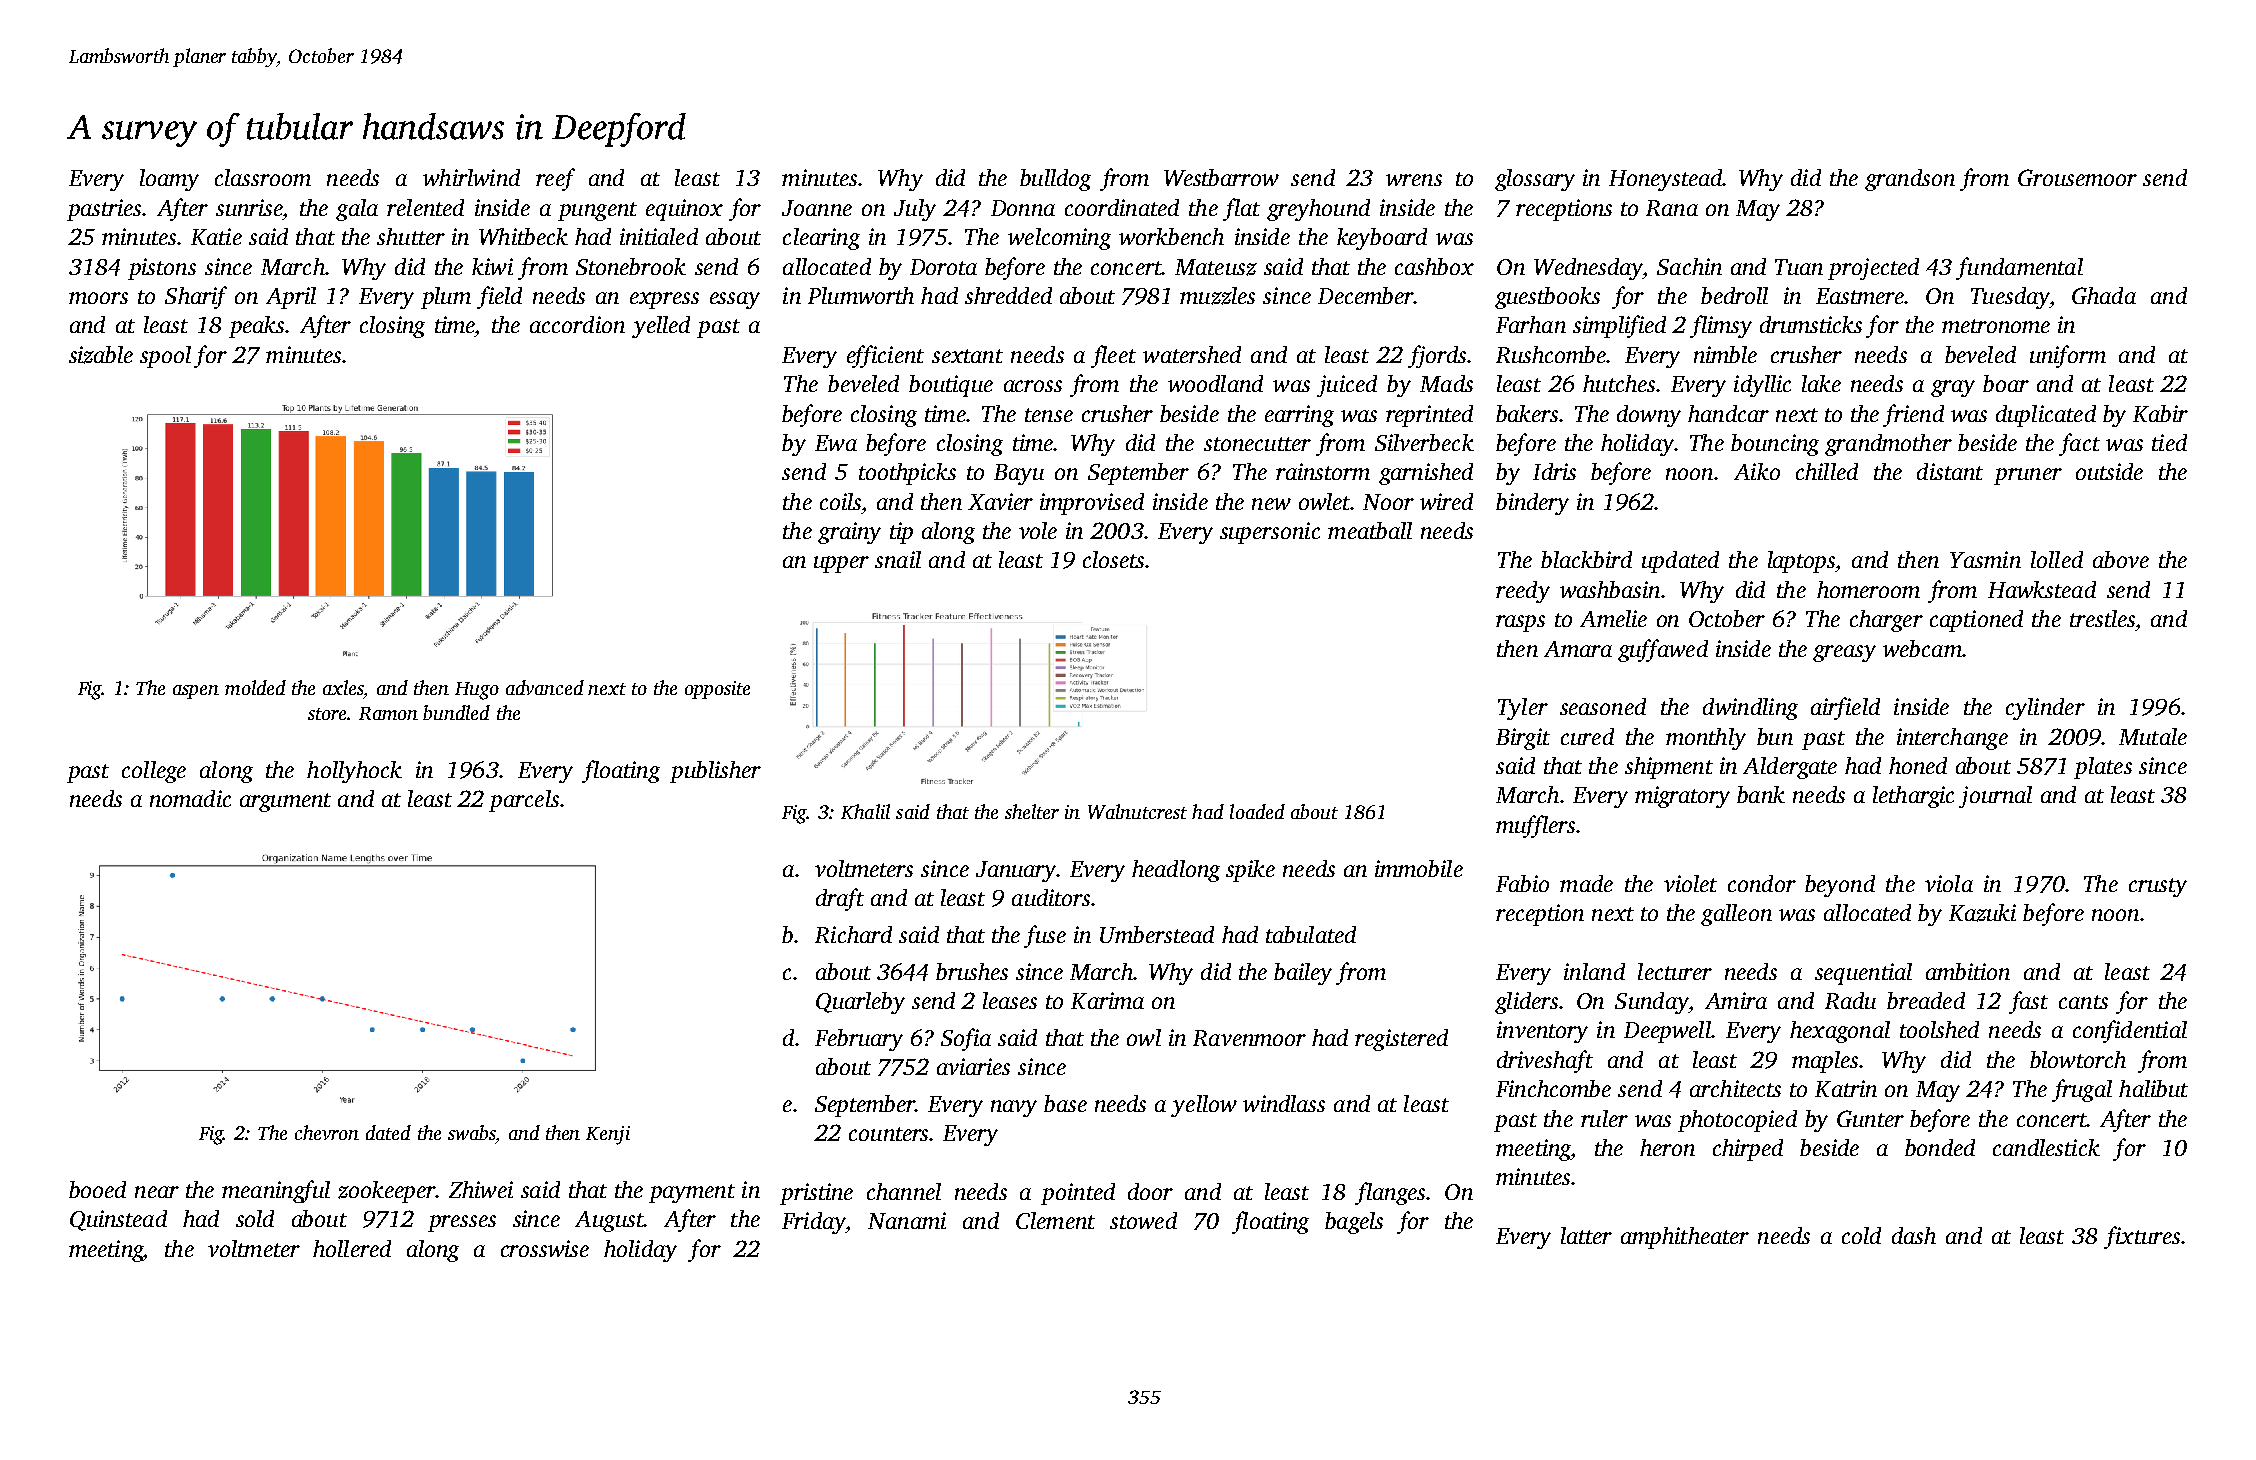 Image resolution: width=2256 pixels, height=1460 pixels. Describe the element at coordinates (2130, 1031) in the image. I see `confidential` at that location.
